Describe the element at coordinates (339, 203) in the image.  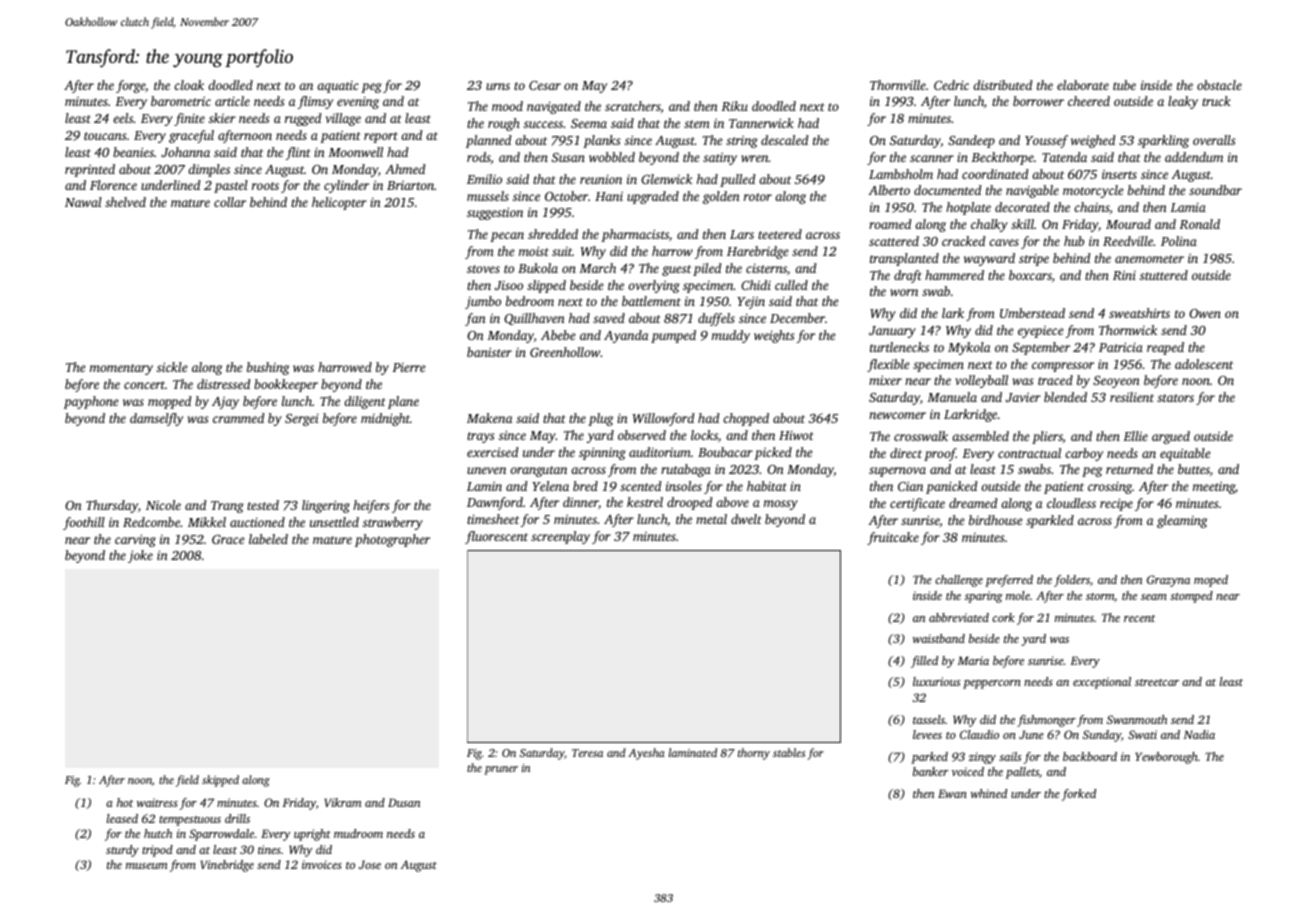
I see `helicopter` at that location.
